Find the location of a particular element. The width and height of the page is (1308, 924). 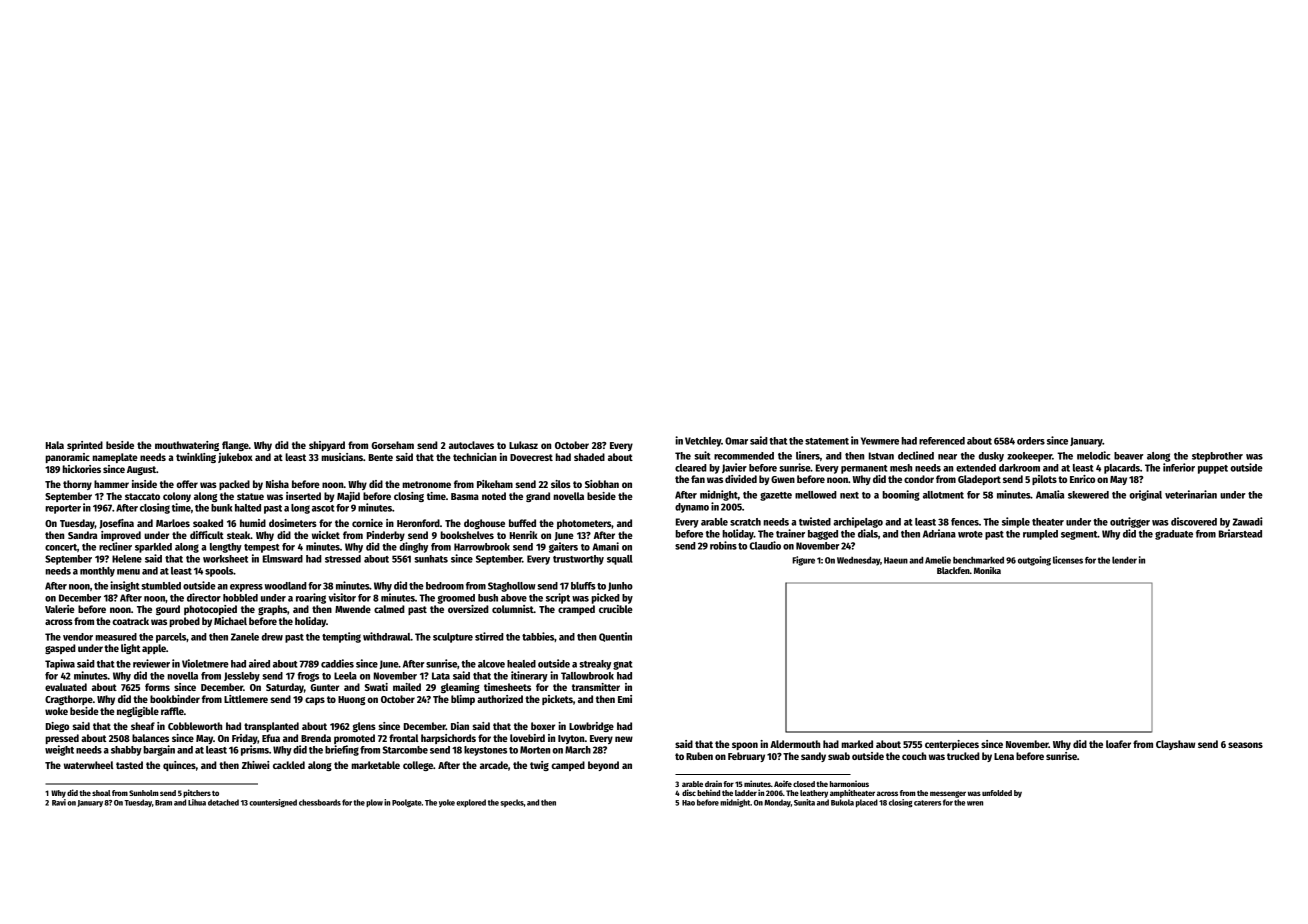

Briarstead is located at coordinates (1240, 533).
